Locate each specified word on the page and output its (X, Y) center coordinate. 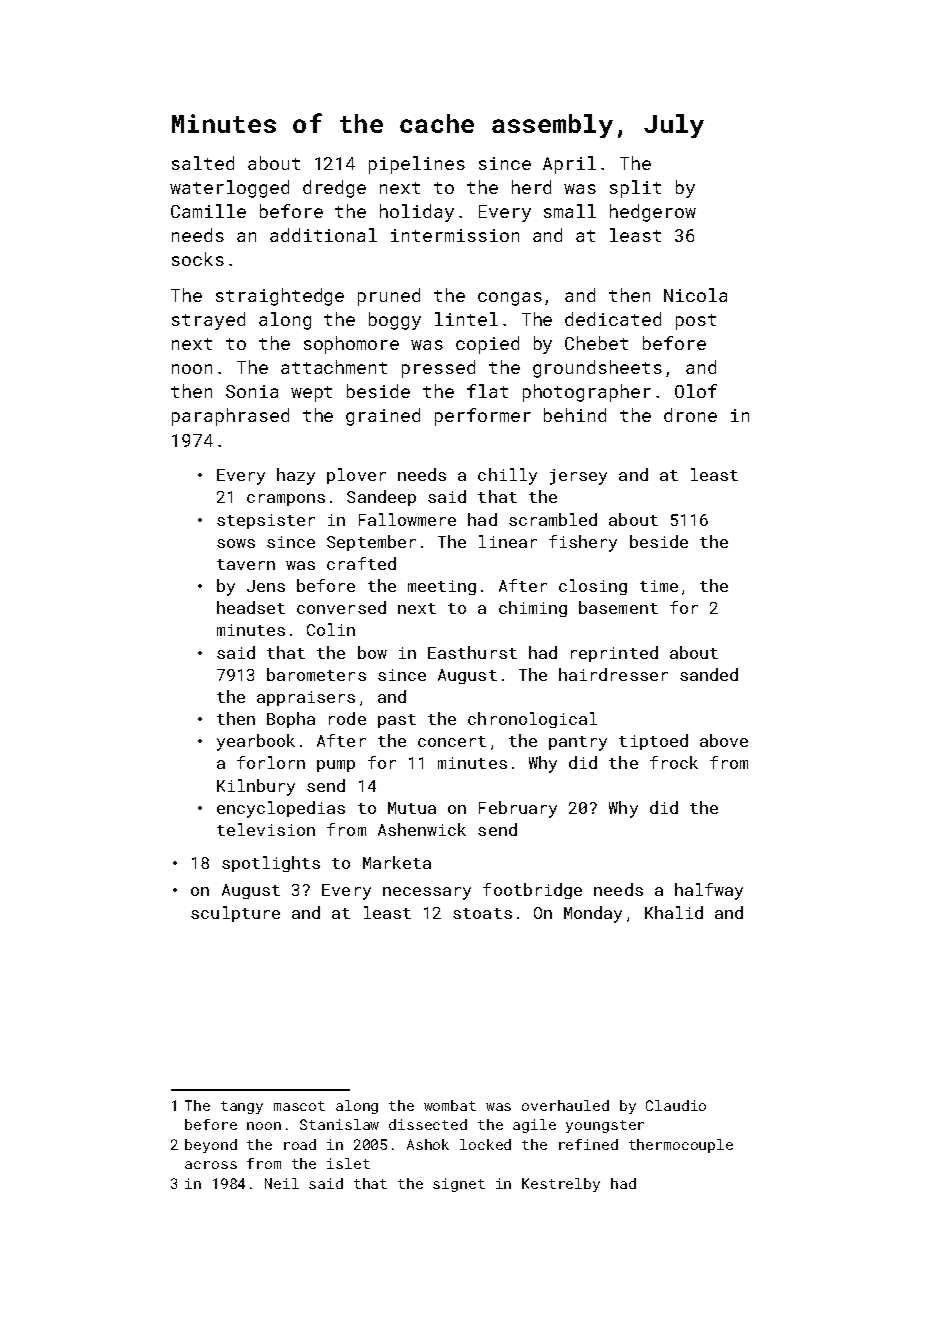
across (211, 1165)
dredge (334, 189)
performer (483, 417)
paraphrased (230, 417)
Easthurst (472, 652)
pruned (389, 297)
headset (251, 607)
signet (459, 1185)
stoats (482, 913)
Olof (696, 391)
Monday (593, 914)
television (266, 829)
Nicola (695, 295)
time (659, 586)
